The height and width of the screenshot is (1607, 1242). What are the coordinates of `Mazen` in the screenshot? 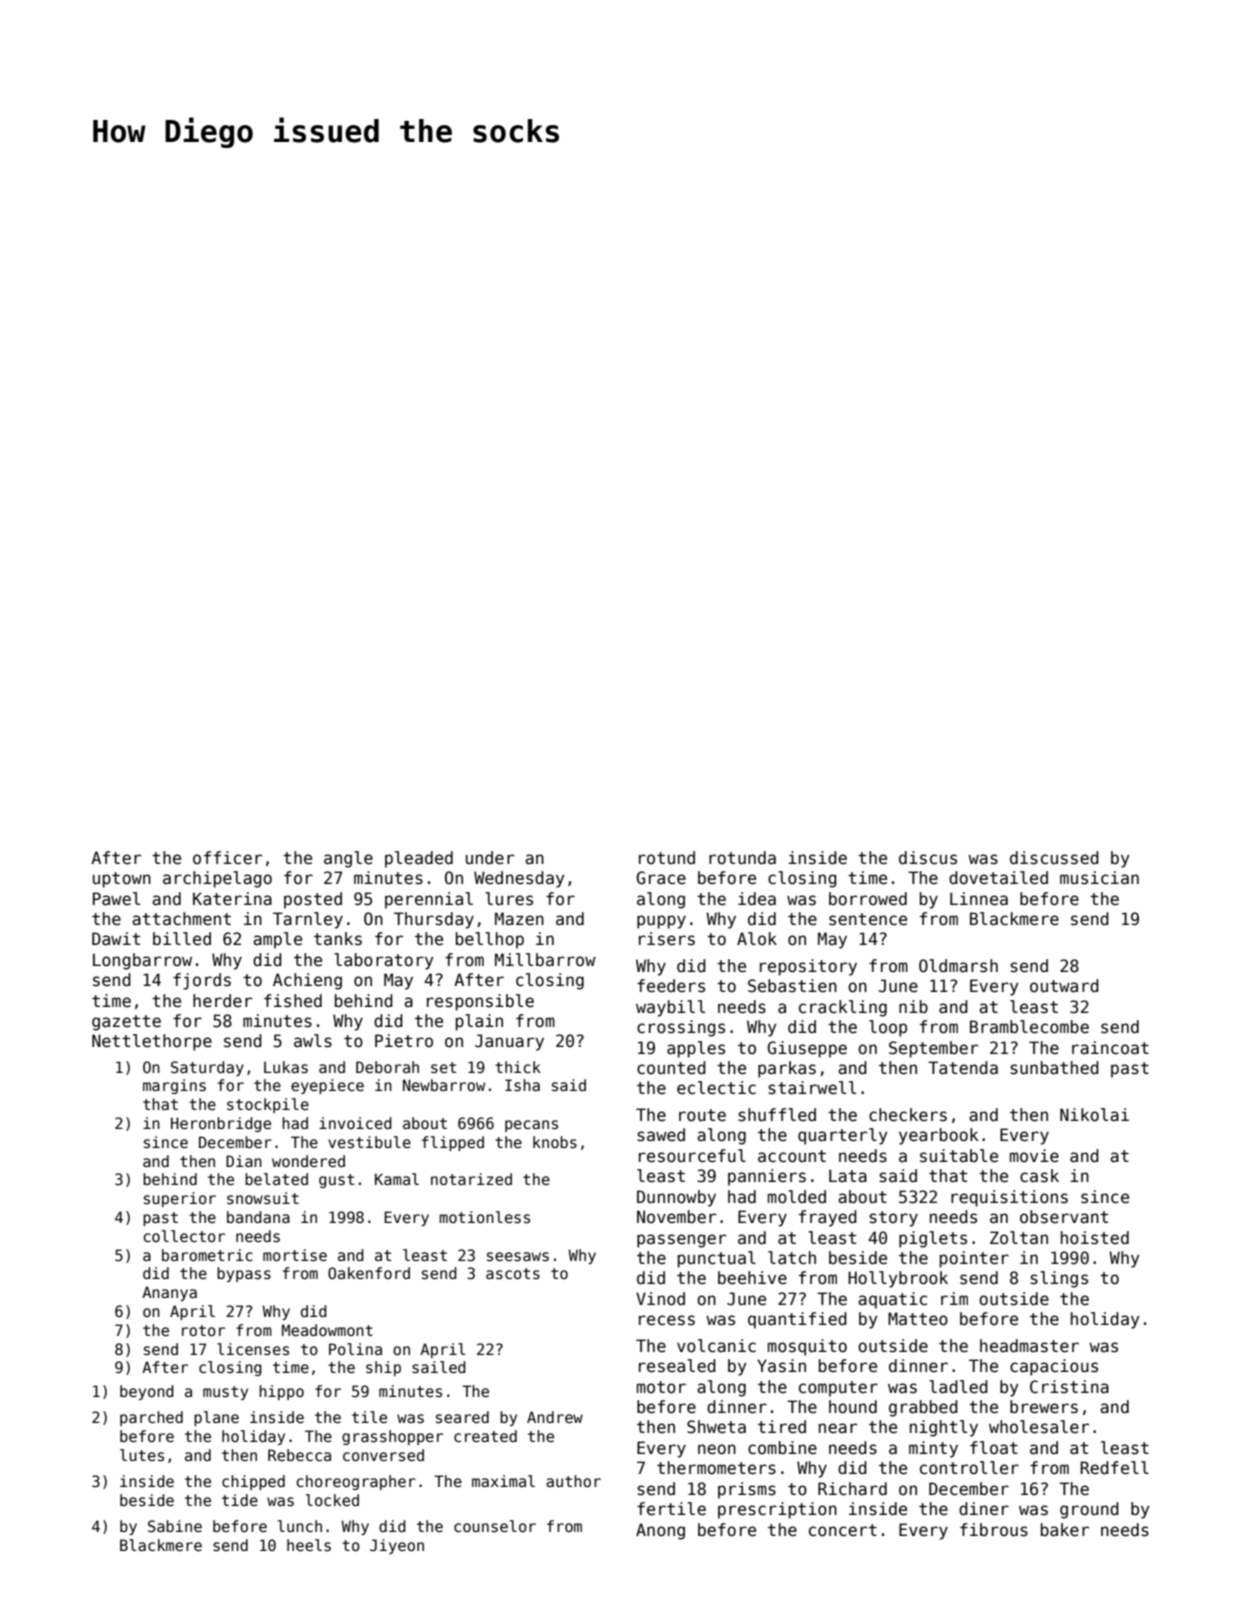 It's located at (519, 919).
